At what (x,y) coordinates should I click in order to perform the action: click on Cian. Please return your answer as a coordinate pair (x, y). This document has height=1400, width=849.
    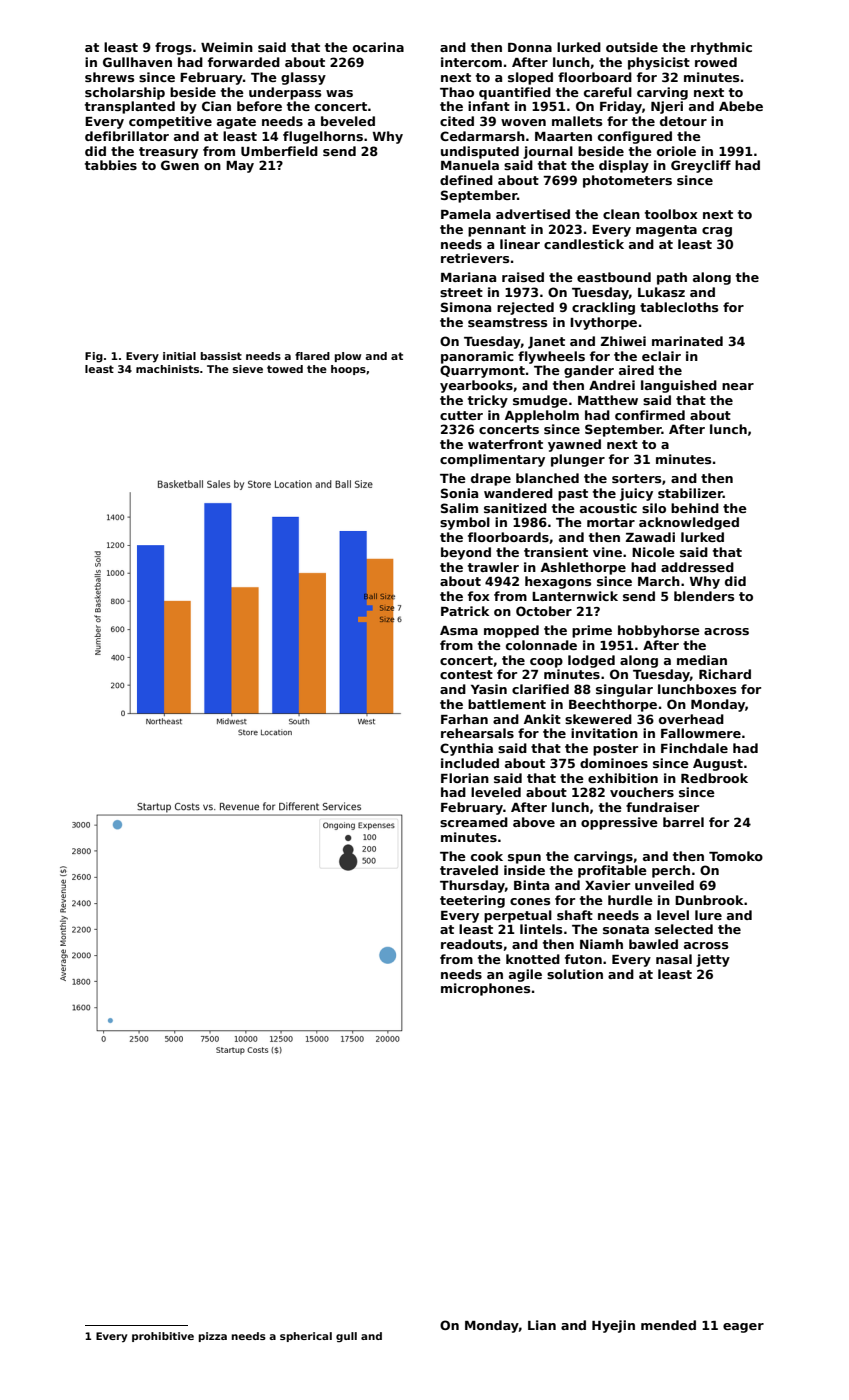
    Looking at the image, I should click on (216, 106).
